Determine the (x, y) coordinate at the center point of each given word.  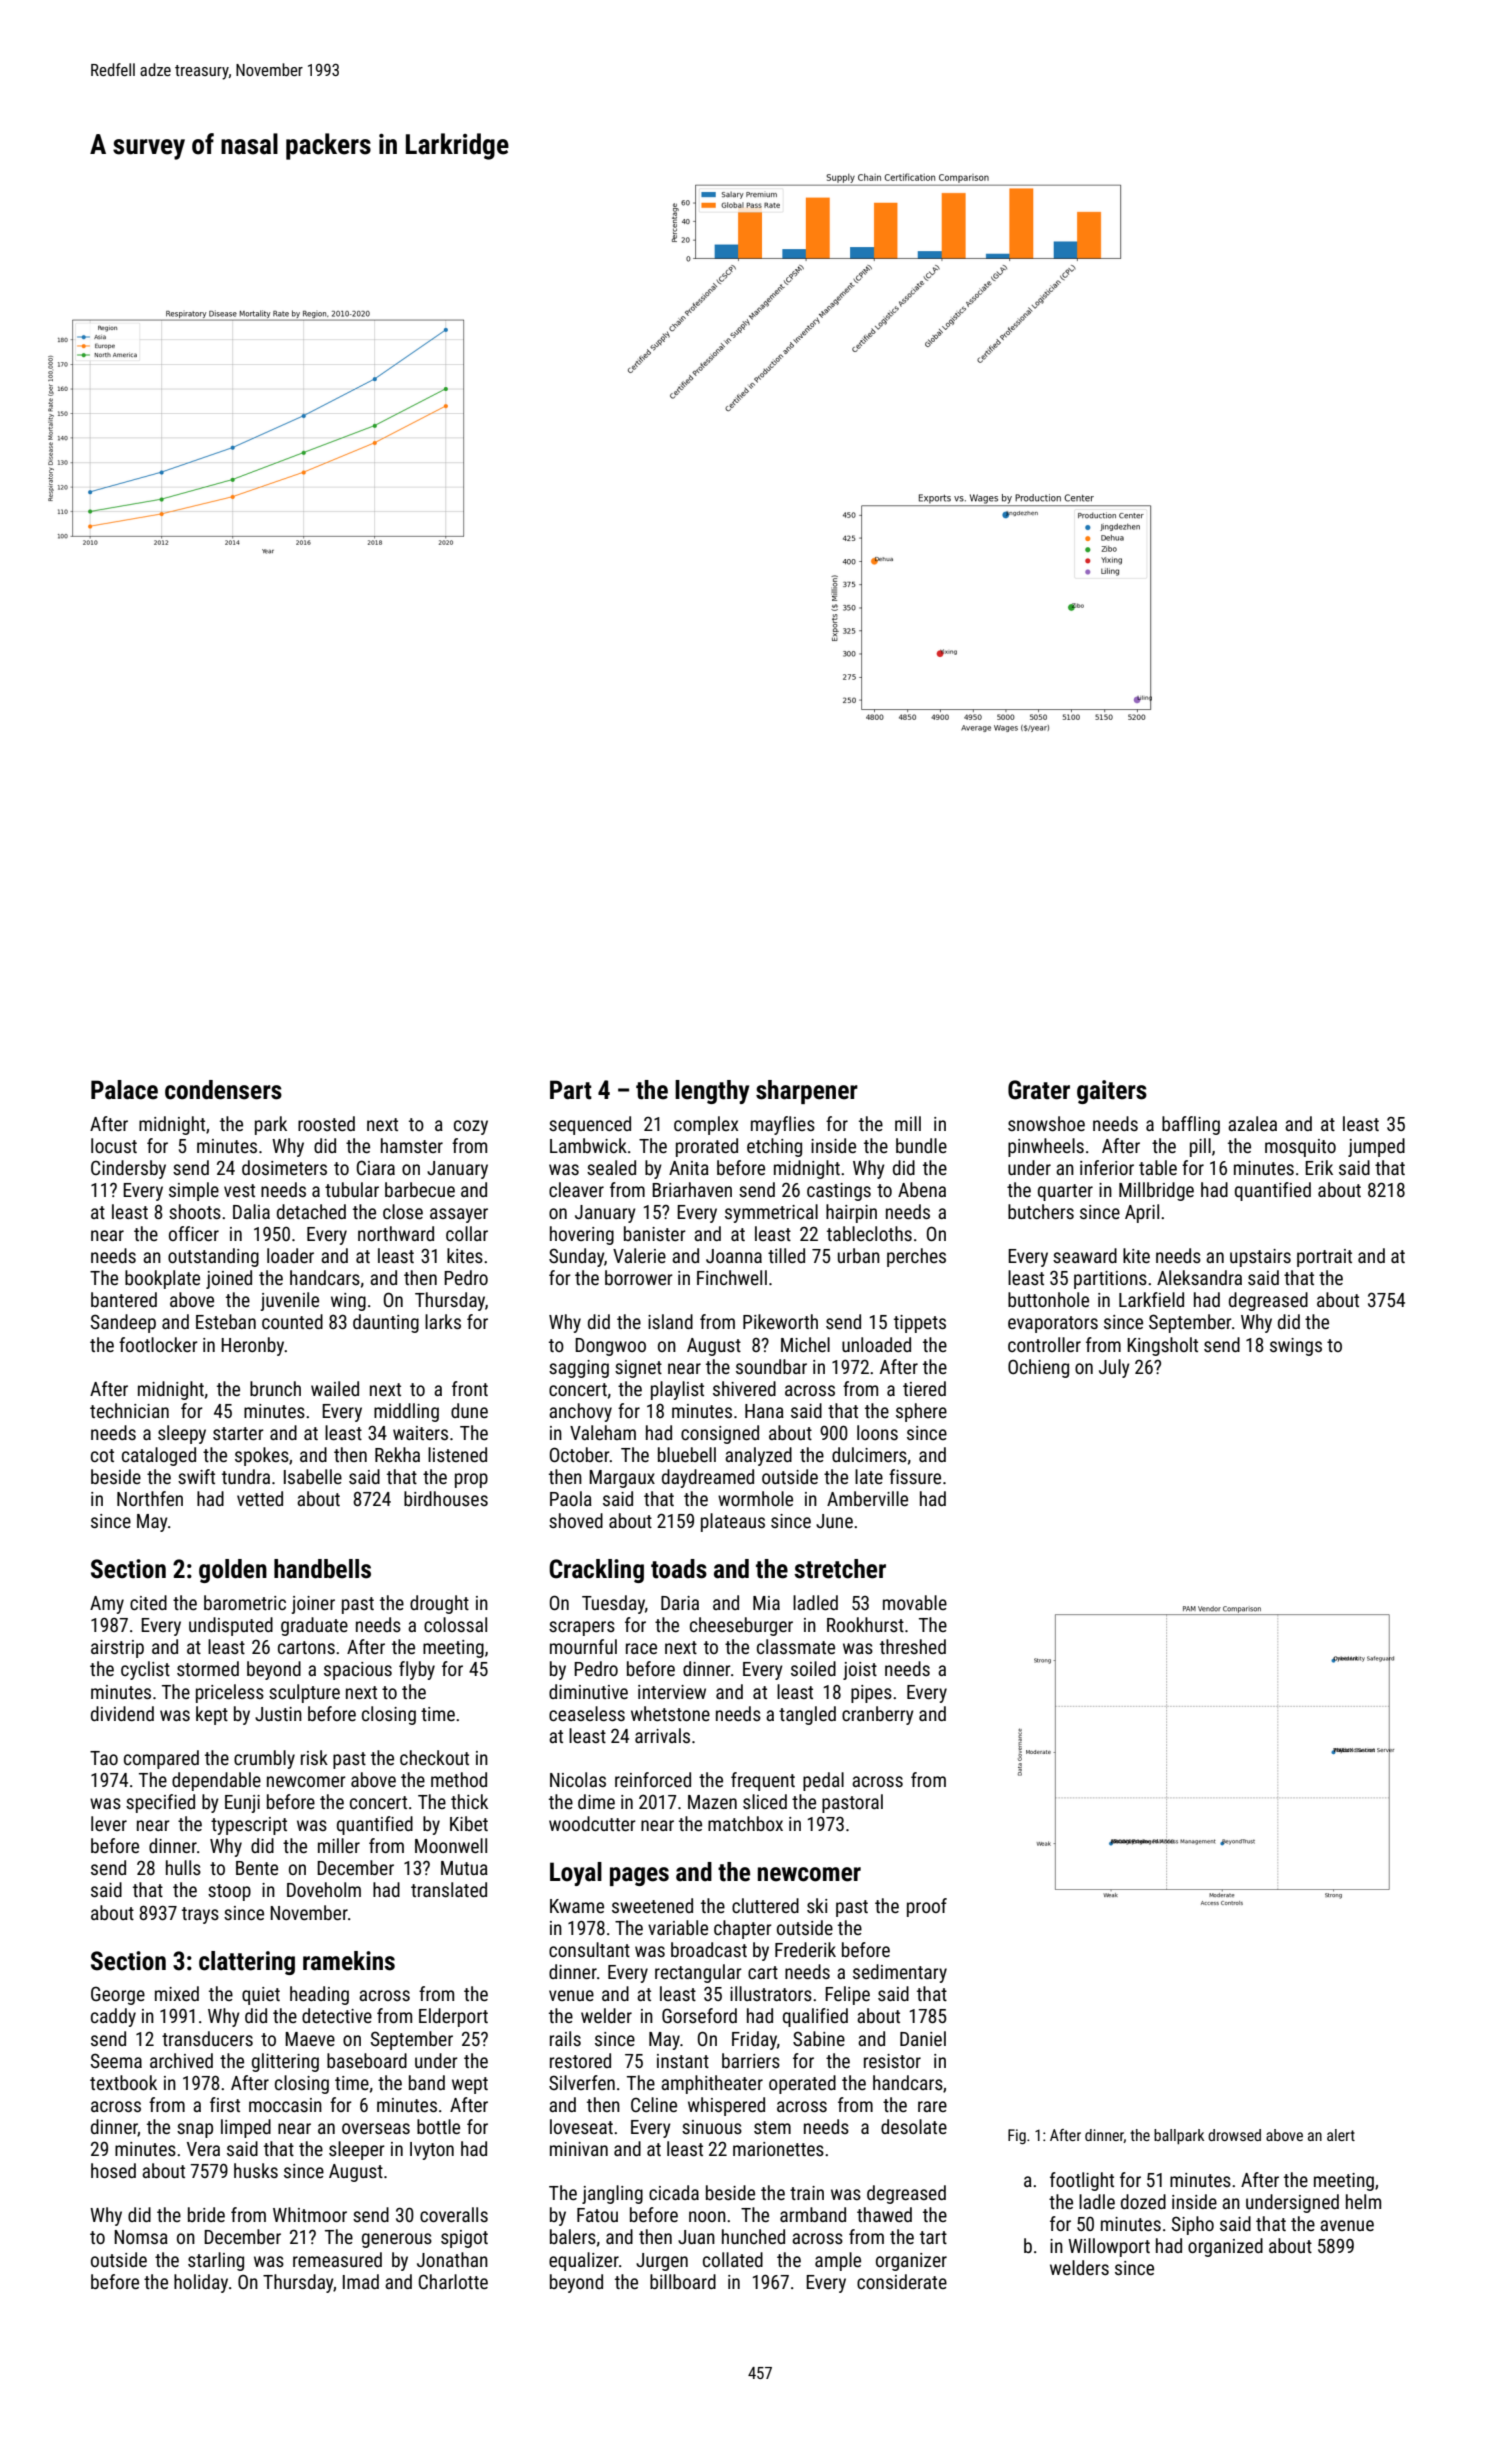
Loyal (576, 1874)
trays (200, 1915)
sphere (921, 1412)
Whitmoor (310, 2214)
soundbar (771, 1366)
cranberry (878, 1715)
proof (927, 1907)
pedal (823, 1781)
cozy (471, 1127)
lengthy (712, 1092)
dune (469, 1410)
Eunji (242, 1804)
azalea (1252, 1123)
